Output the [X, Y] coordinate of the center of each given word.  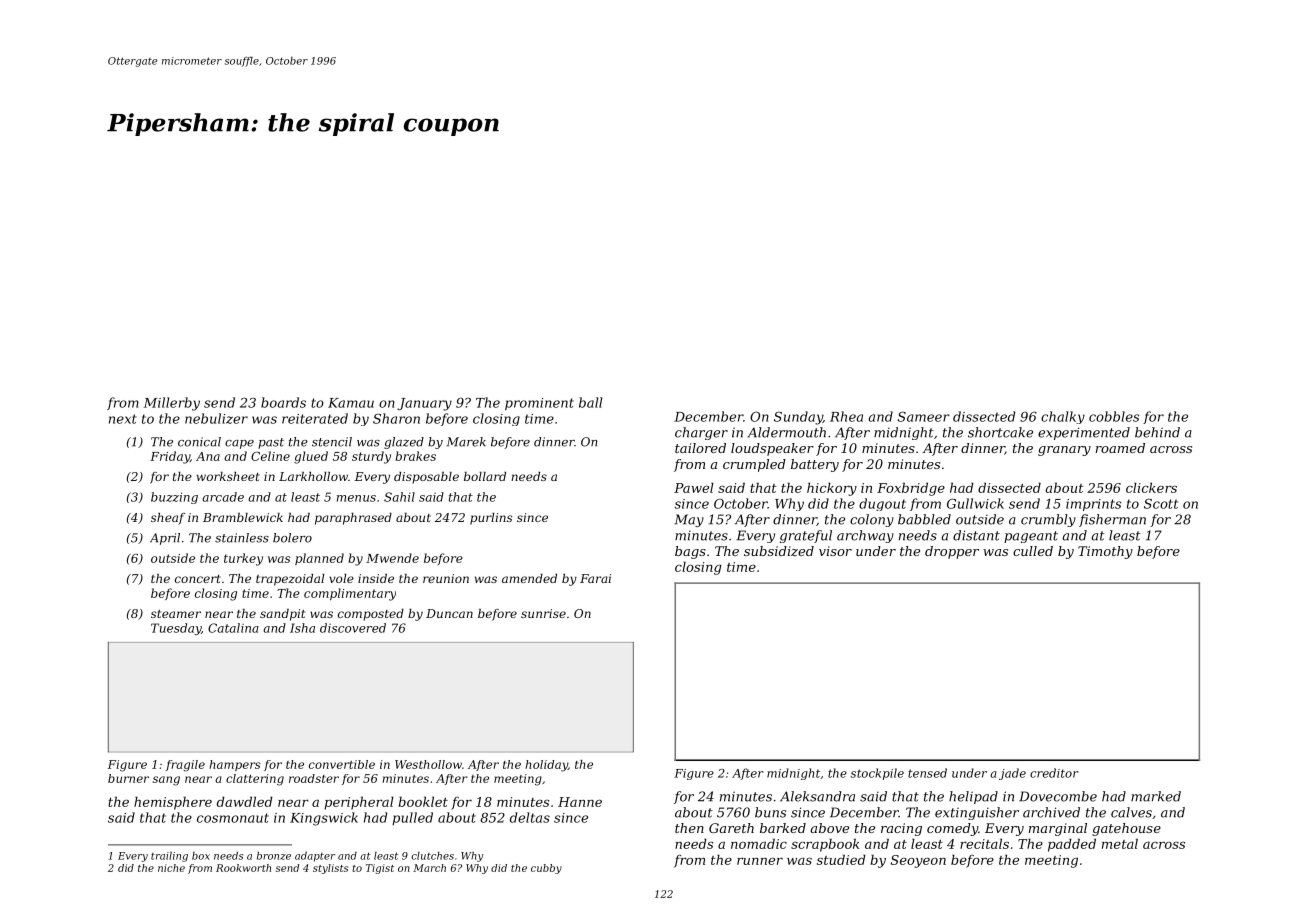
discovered [353, 628]
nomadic [759, 843]
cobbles [1114, 416]
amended [529, 578]
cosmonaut [233, 818]
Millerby [172, 404]
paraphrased [353, 519]
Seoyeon [918, 861]
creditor [1054, 773]
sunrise [543, 613]
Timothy [1105, 552]
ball [590, 402]
